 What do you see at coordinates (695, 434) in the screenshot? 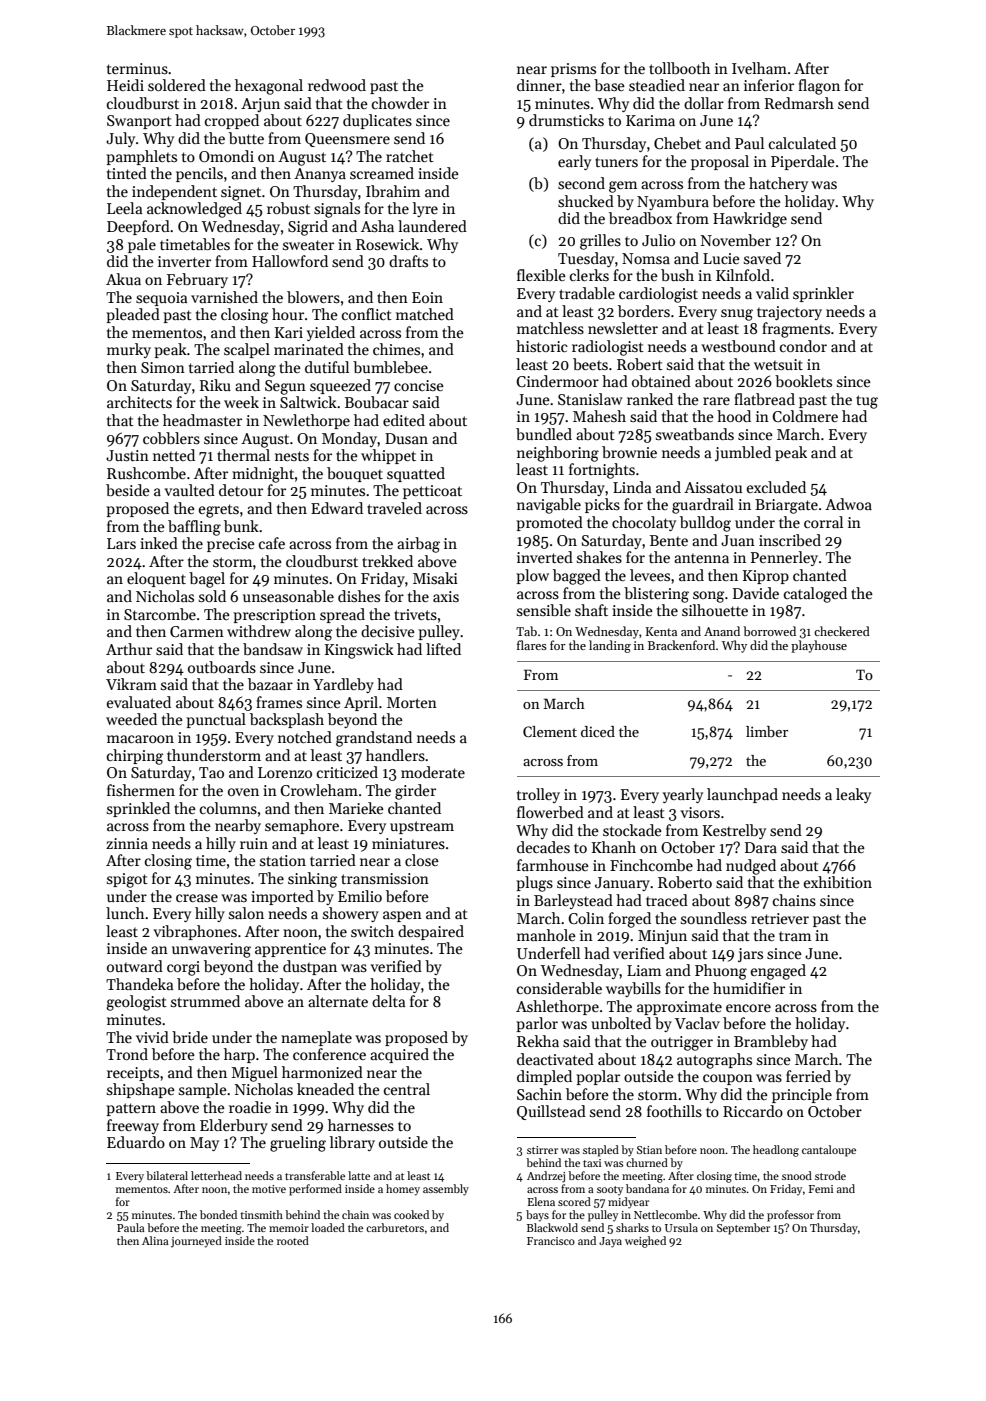
I see `sweatbands` at bounding box center [695, 434].
